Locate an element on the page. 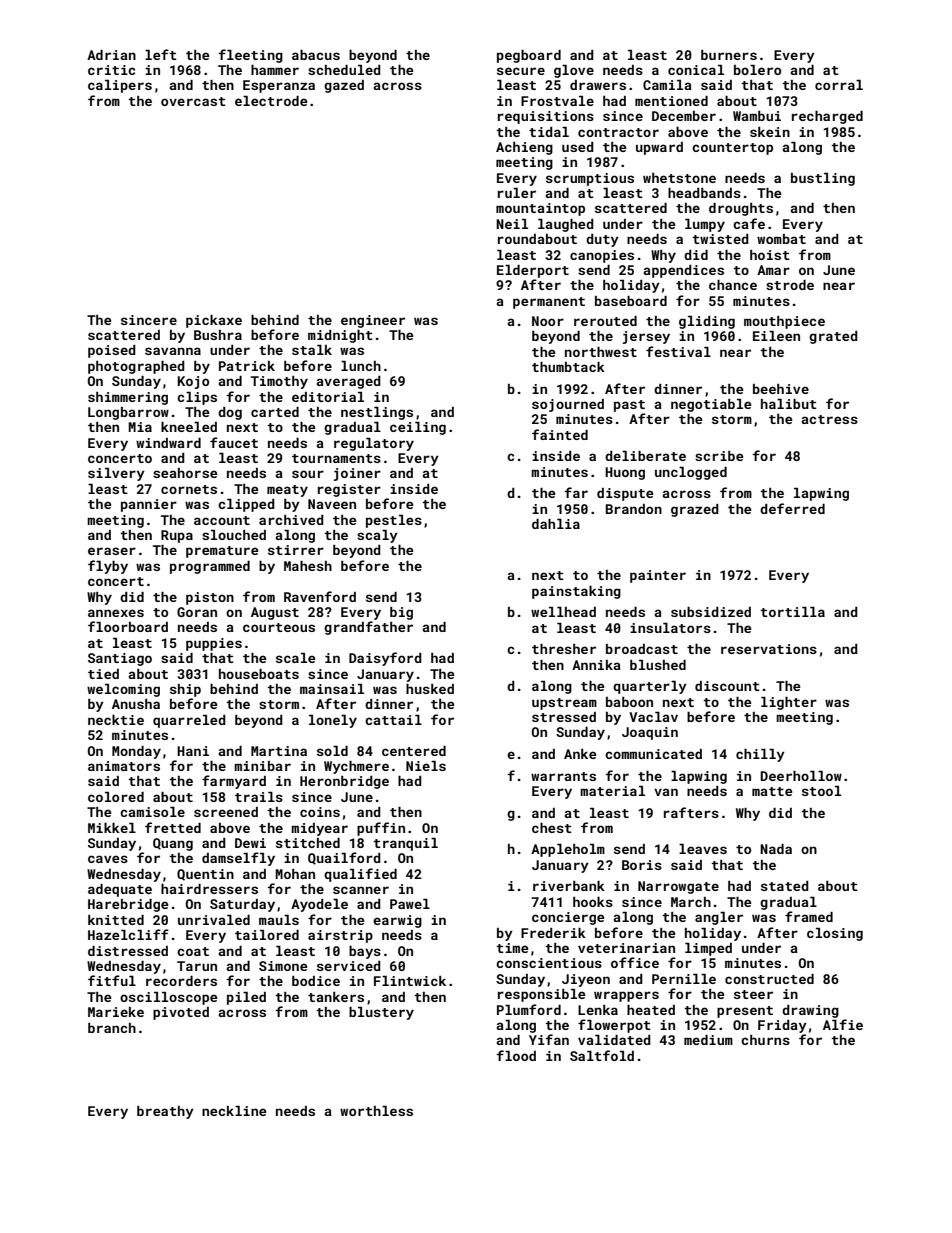 Image resolution: width=952 pixels, height=1233 pixels. churns is located at coordinates (765, 1040).
